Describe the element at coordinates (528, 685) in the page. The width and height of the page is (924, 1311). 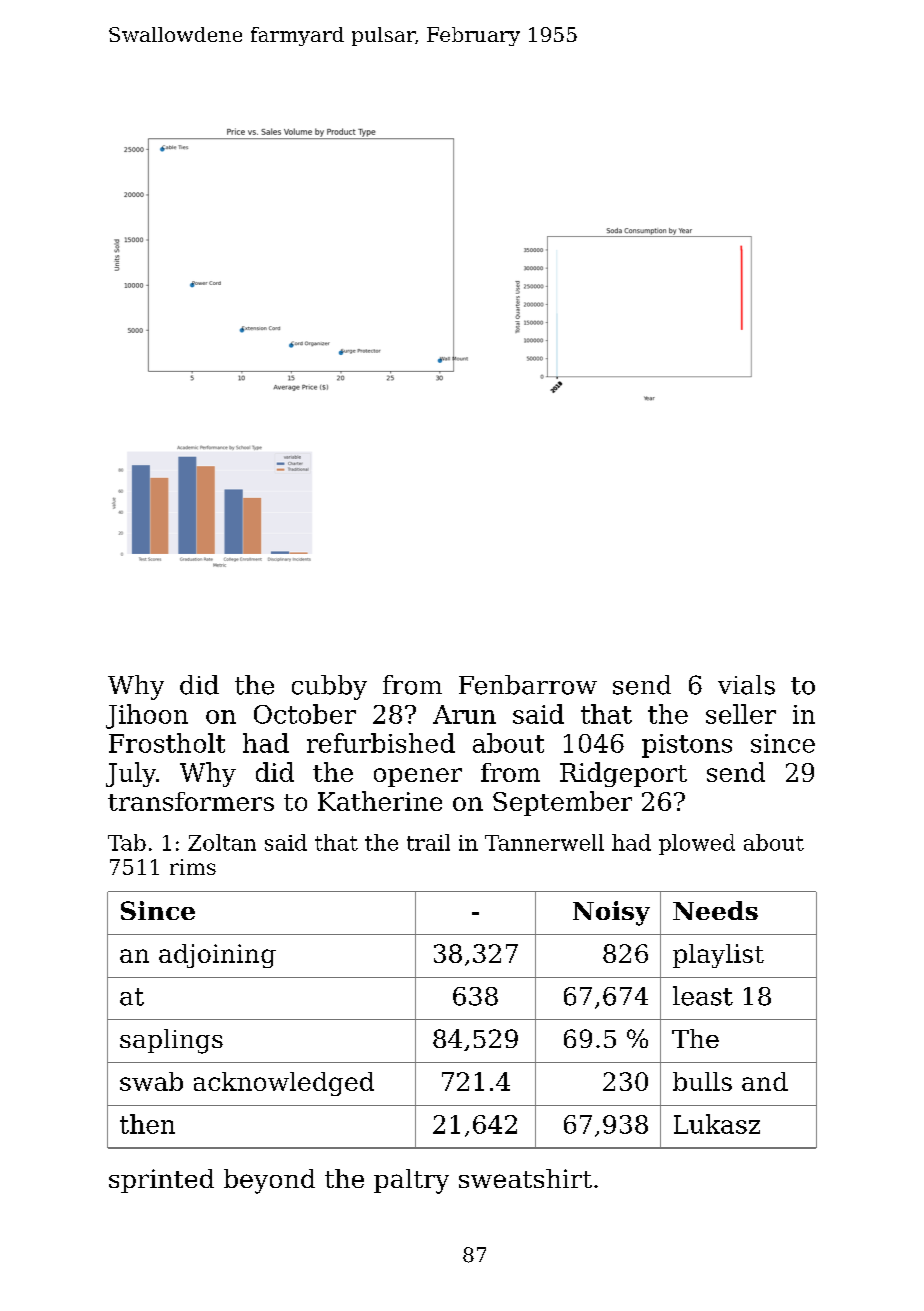
I see `Fenbarrow` at that location.
